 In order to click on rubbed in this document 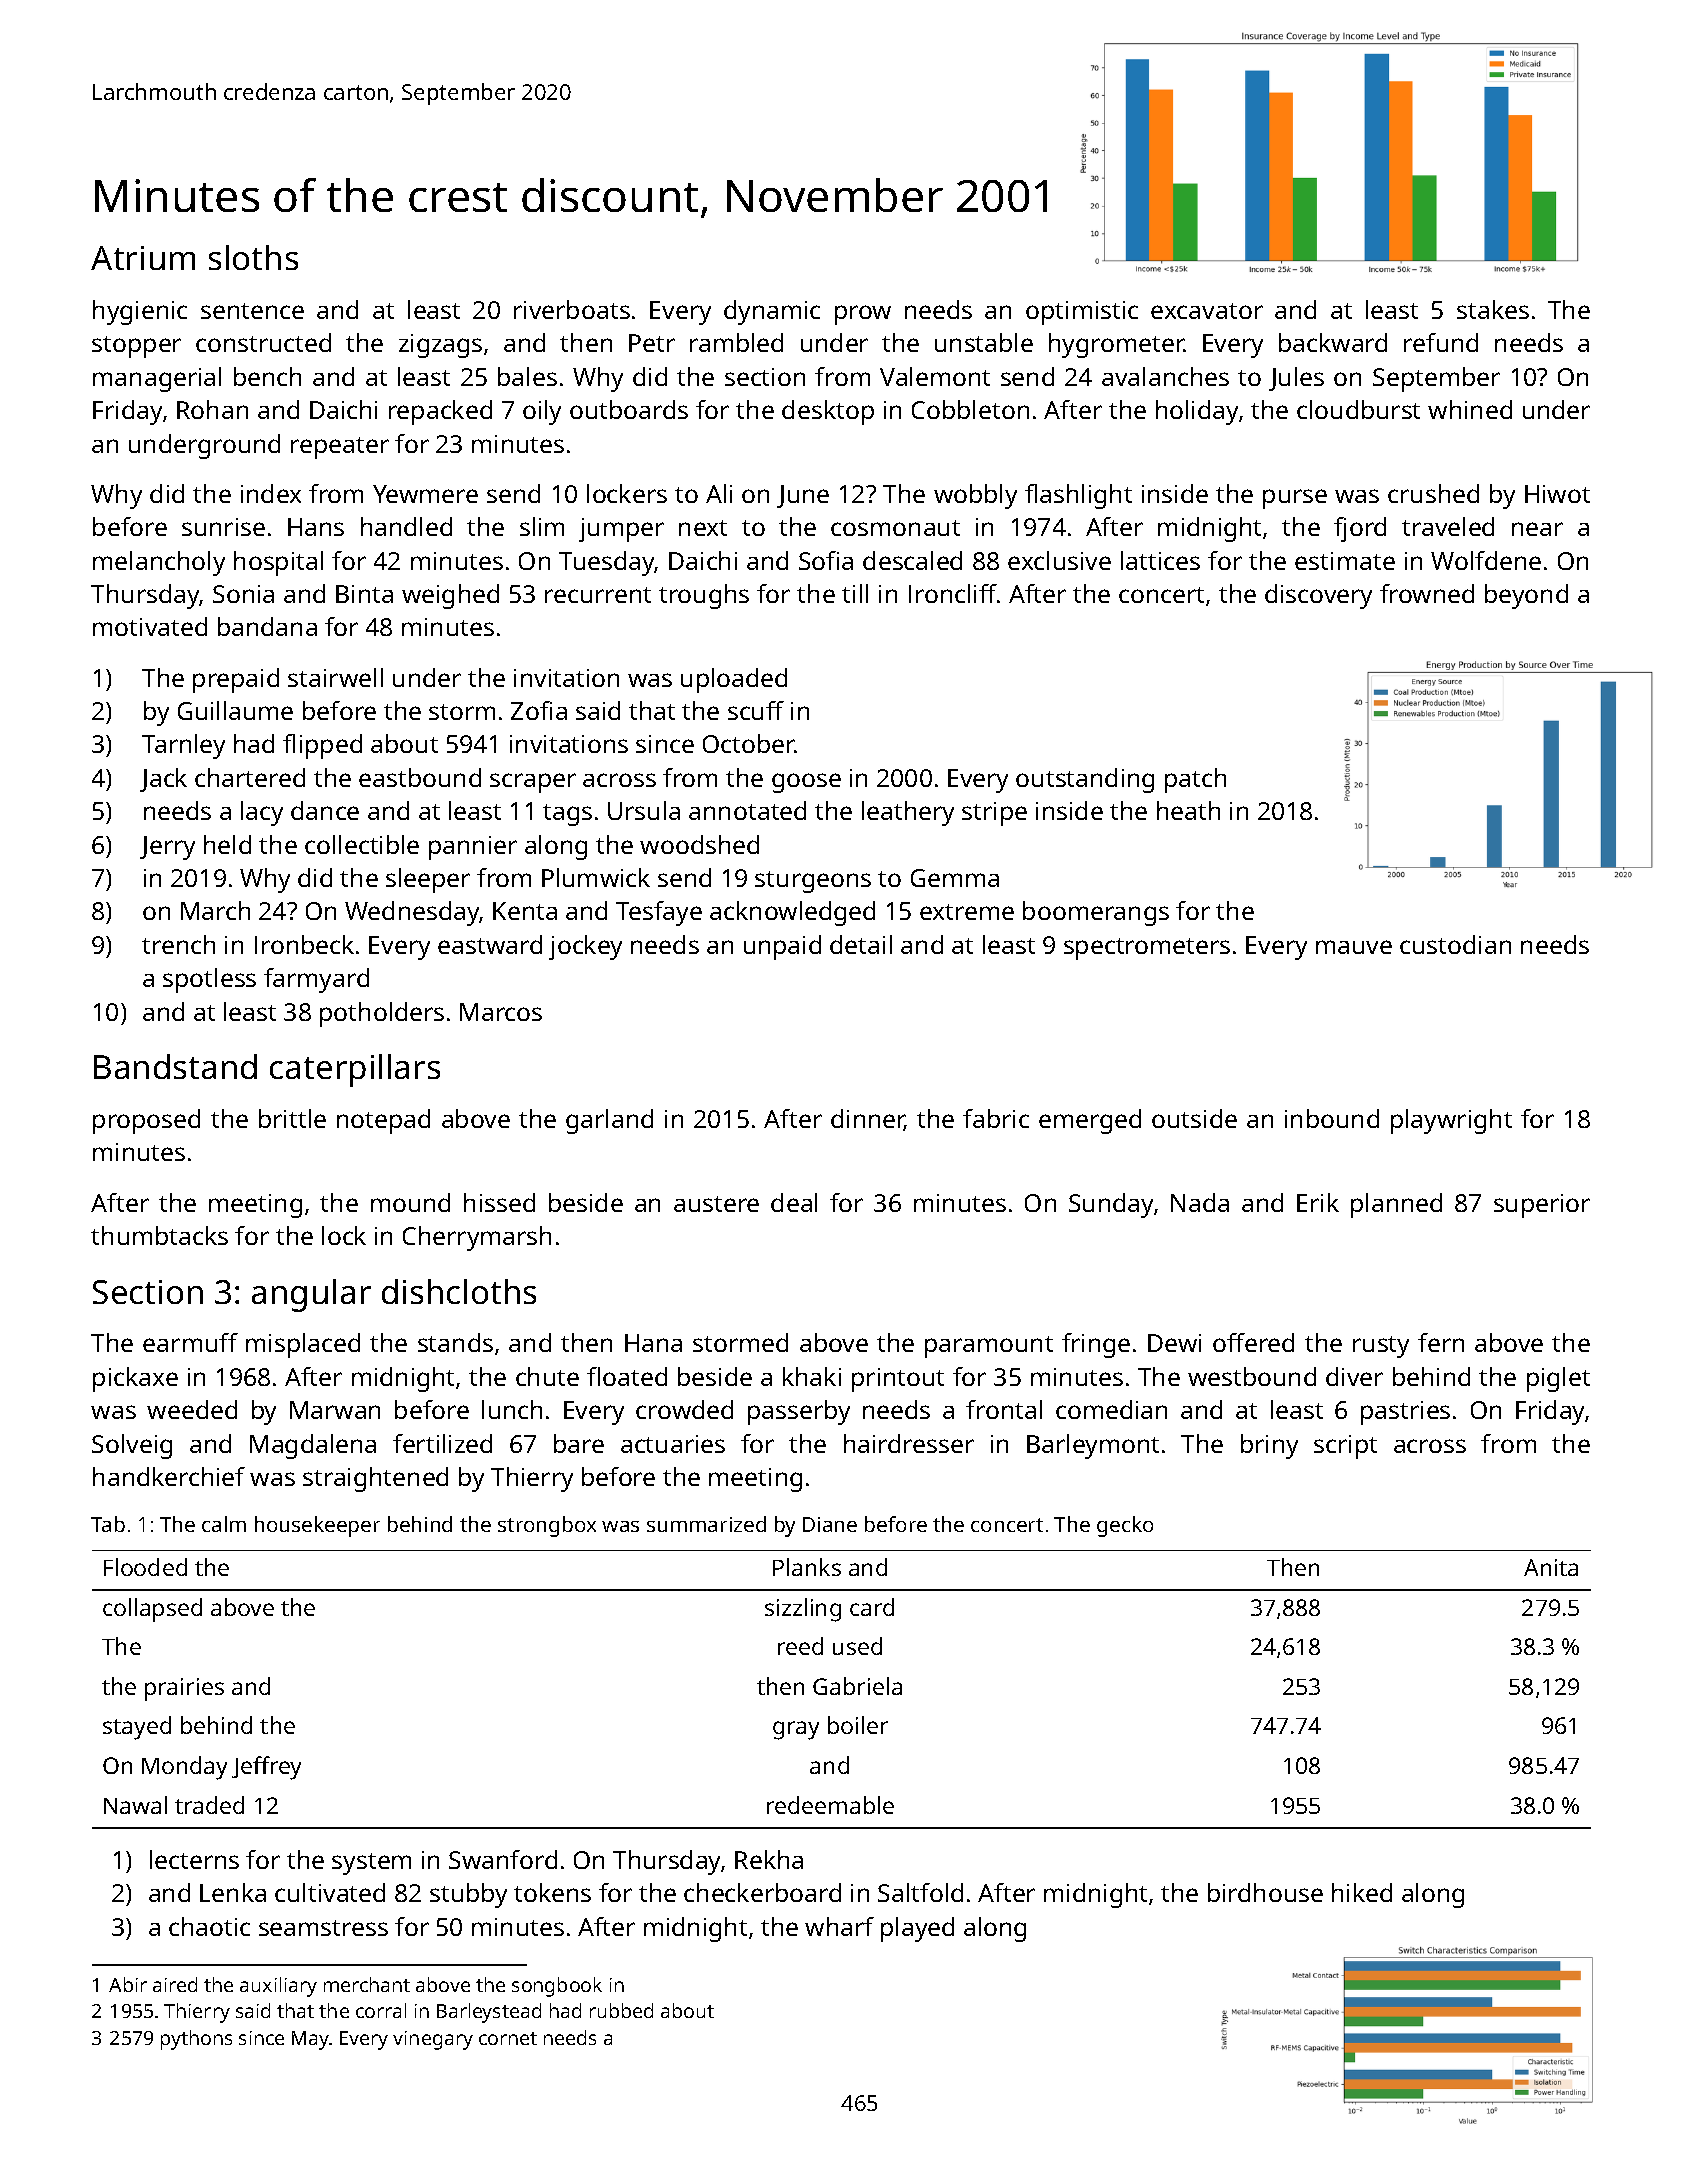, I will do `click(621, 2010)`.
